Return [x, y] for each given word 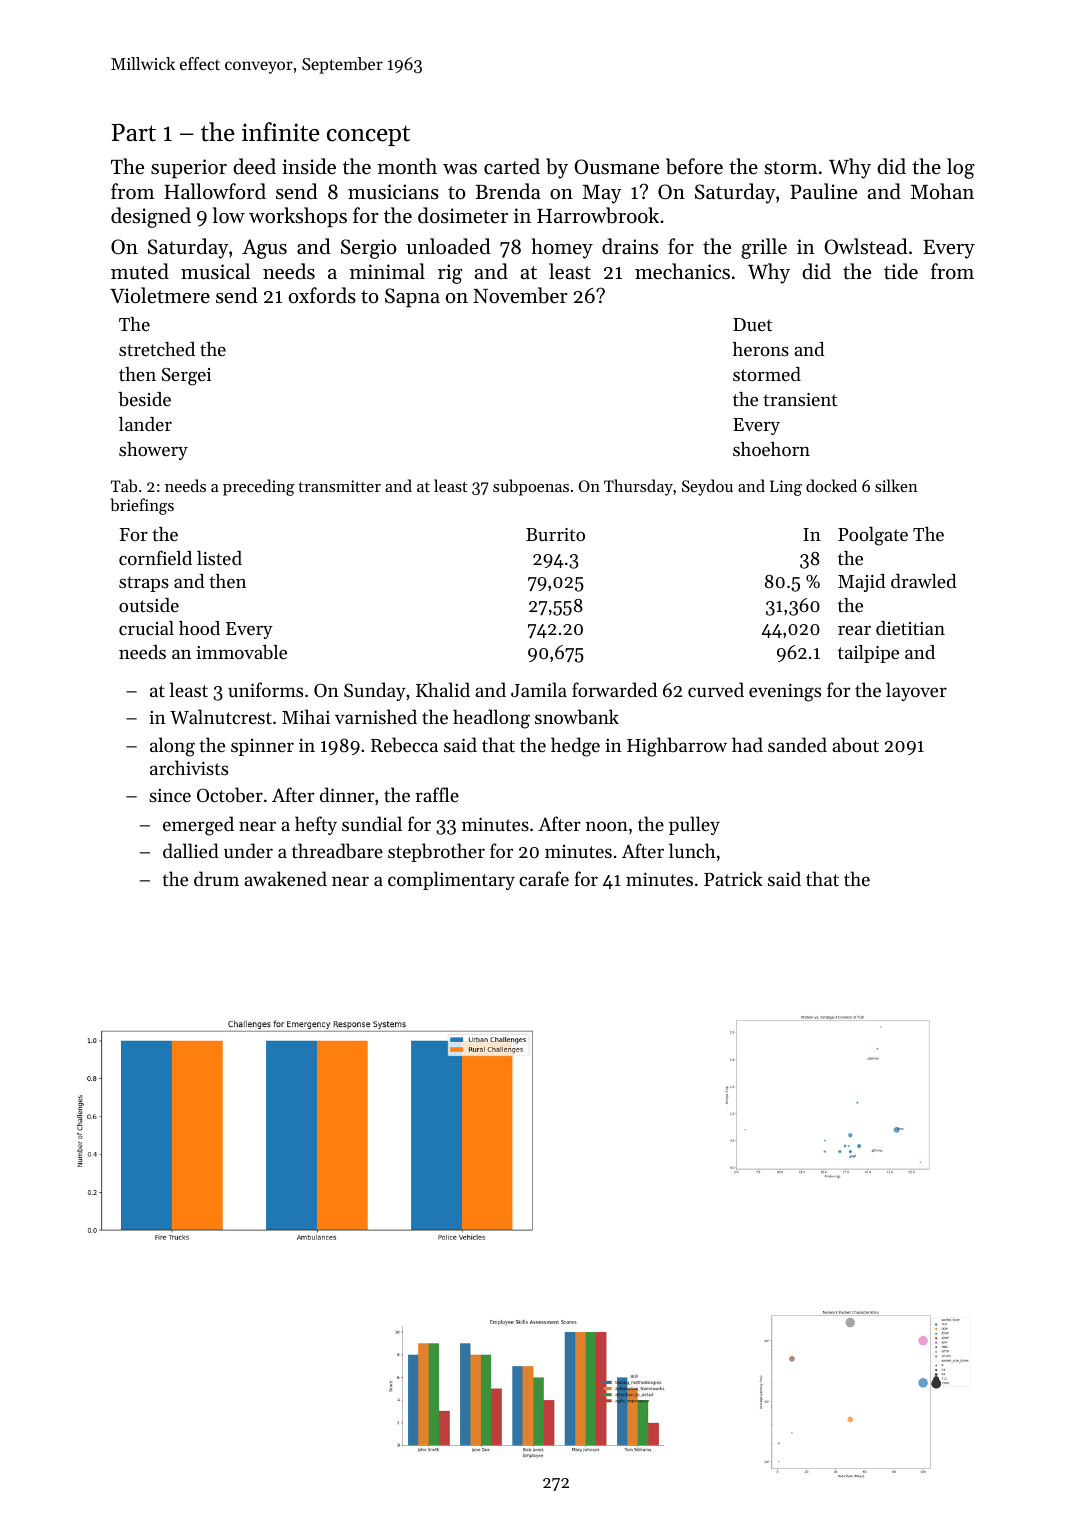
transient [800, 399]
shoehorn [771, 449]
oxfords [322, 295]
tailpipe [868, 654]
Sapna [412, 298]
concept [368, 135]
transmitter [339, 486]
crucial [146, 628]
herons [761, 349]
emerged [198, 826]
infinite [281, 132]
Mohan [942, 191]
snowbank [577, 716]
